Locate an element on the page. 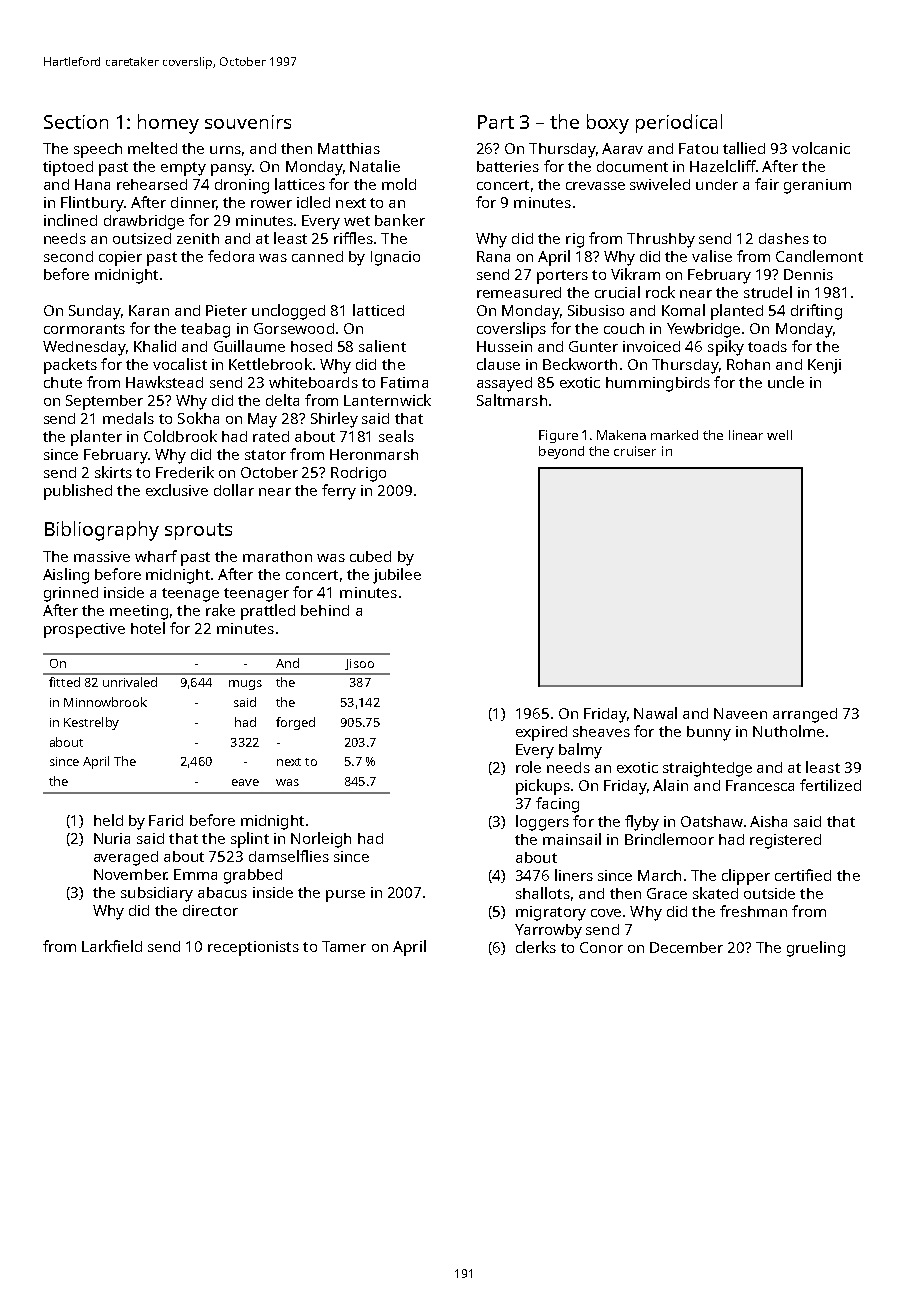 The image size is (908, 1316). Hussein is located at coordinates (504, 346).
